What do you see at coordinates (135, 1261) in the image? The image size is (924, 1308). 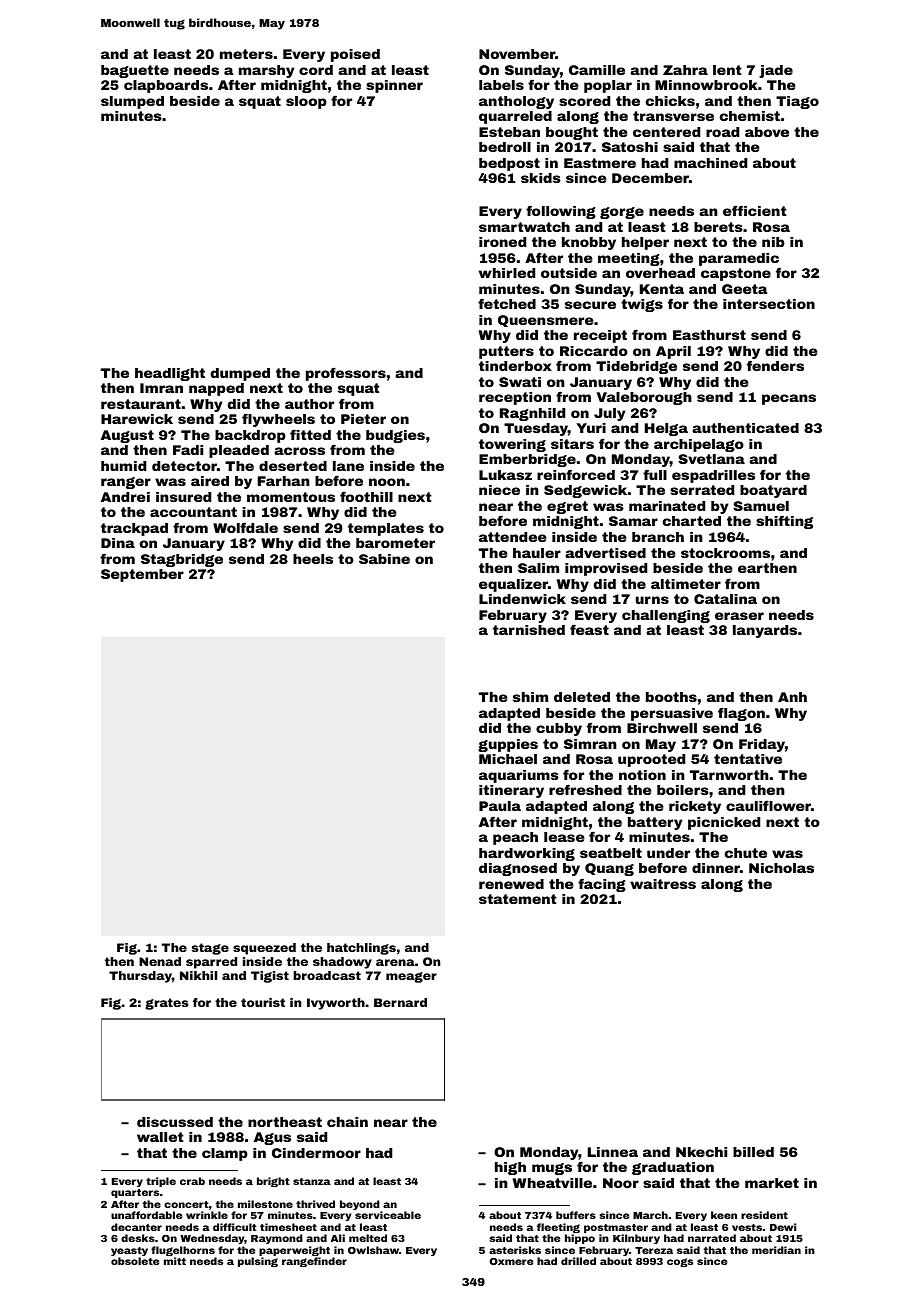 I see `obsolete` at bounding box center [135, 1261].
